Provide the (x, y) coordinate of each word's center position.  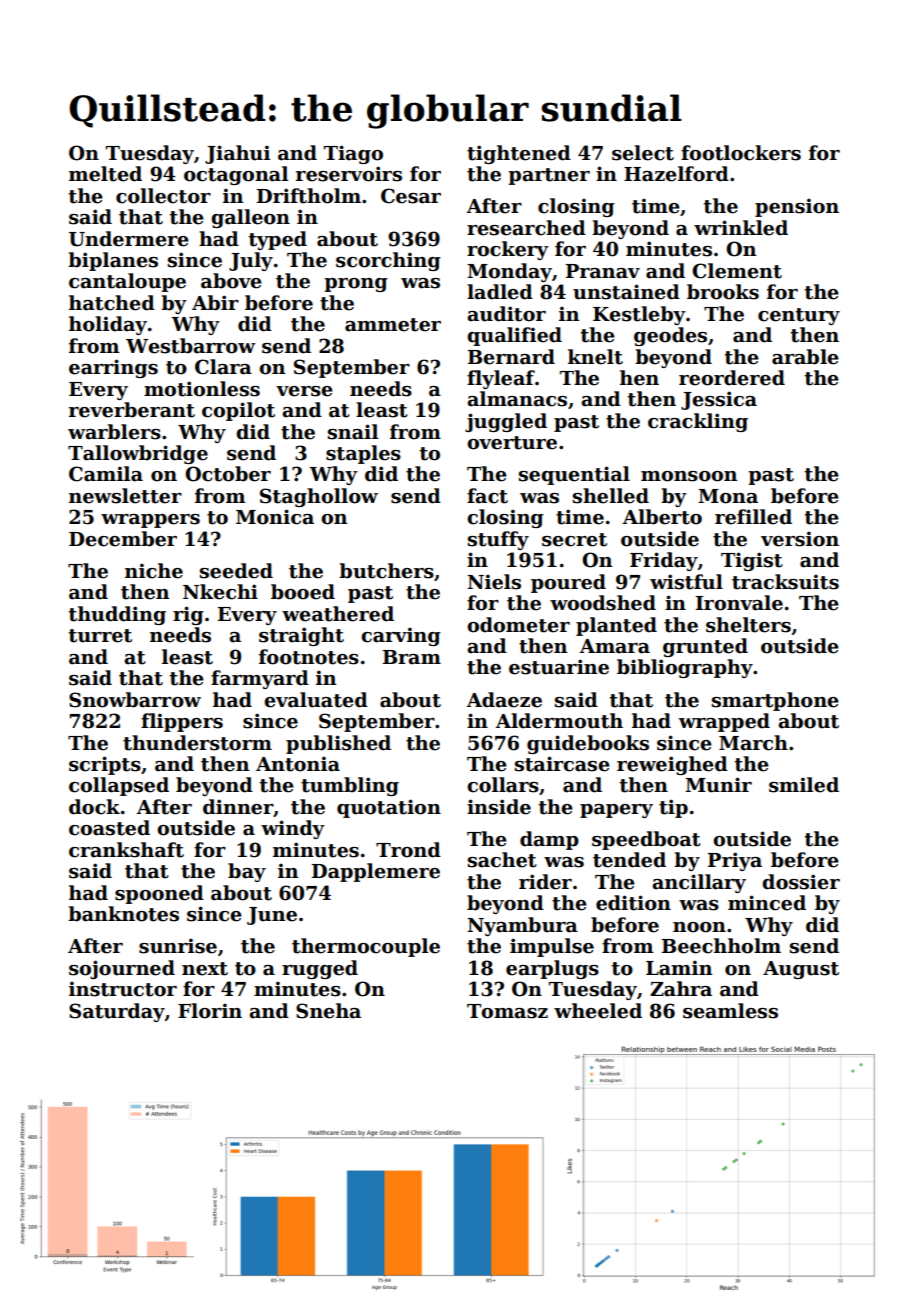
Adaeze (504, 700)
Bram (412, 657)
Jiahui (237, 154)
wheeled (598, 1011)
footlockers (741, 153)
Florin (210, 1011)
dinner (238, 807)
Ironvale (739, 603)
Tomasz (507, 1011)
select (643, 153)
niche (154, 571)
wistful (686, 582)
